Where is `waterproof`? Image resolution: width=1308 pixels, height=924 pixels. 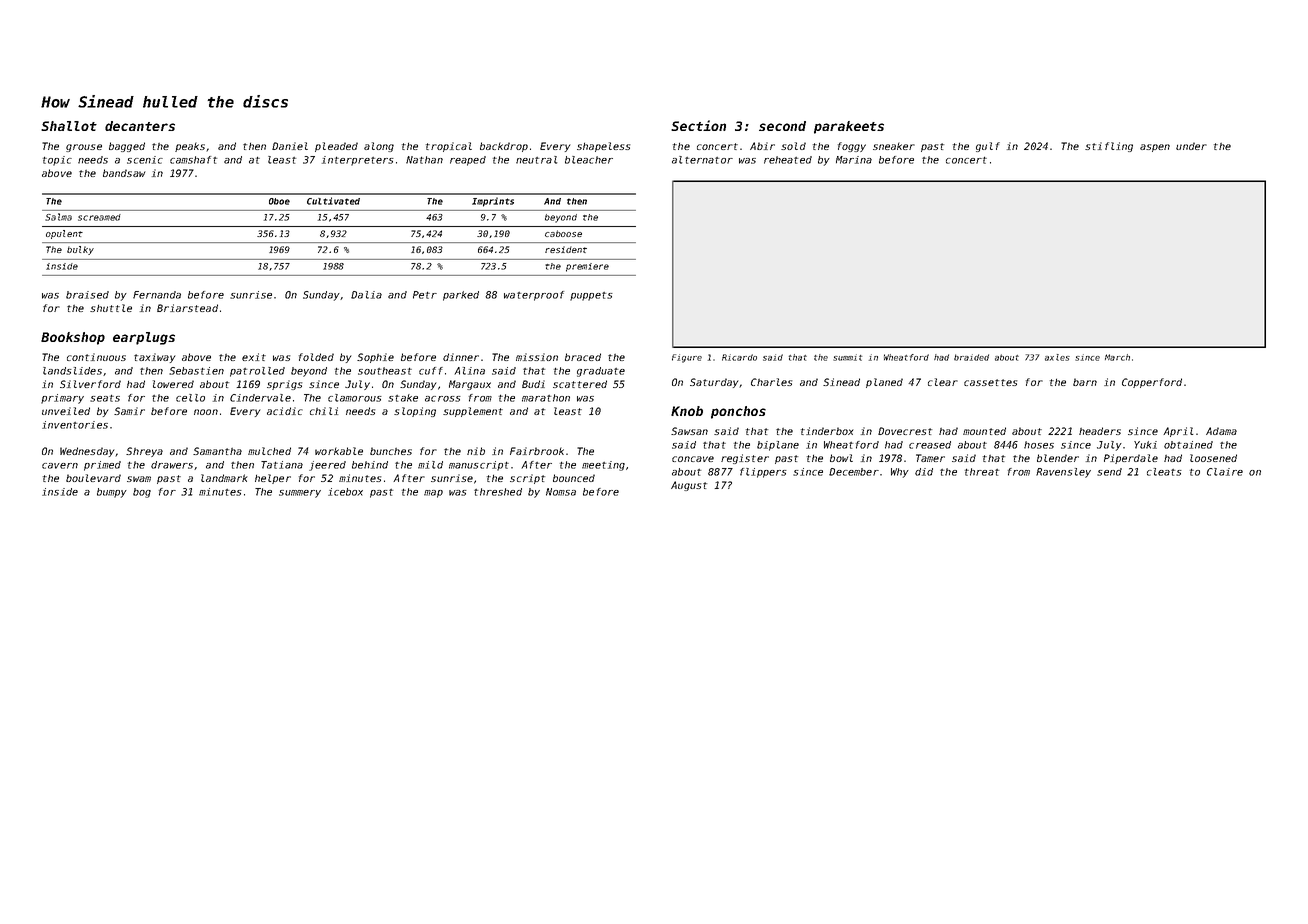
waterproof is located at coordinates (534, 296).
